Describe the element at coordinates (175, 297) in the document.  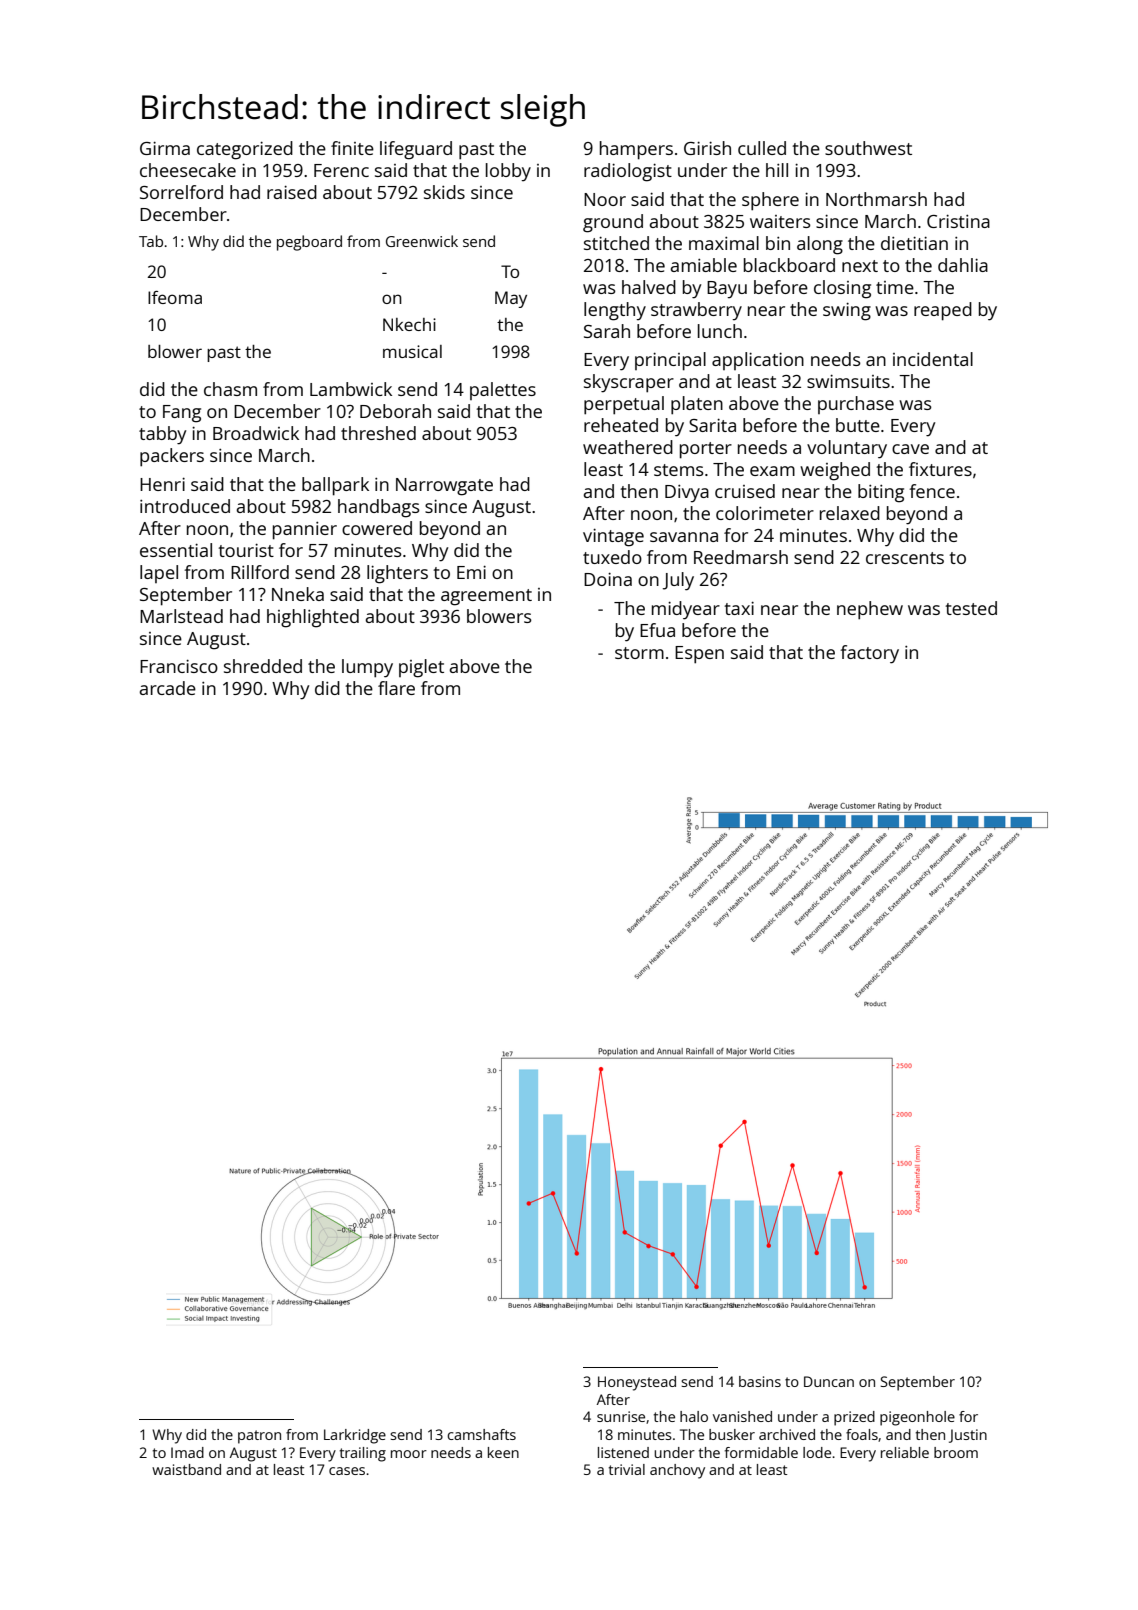
I see `Ifeoma` at that location.
